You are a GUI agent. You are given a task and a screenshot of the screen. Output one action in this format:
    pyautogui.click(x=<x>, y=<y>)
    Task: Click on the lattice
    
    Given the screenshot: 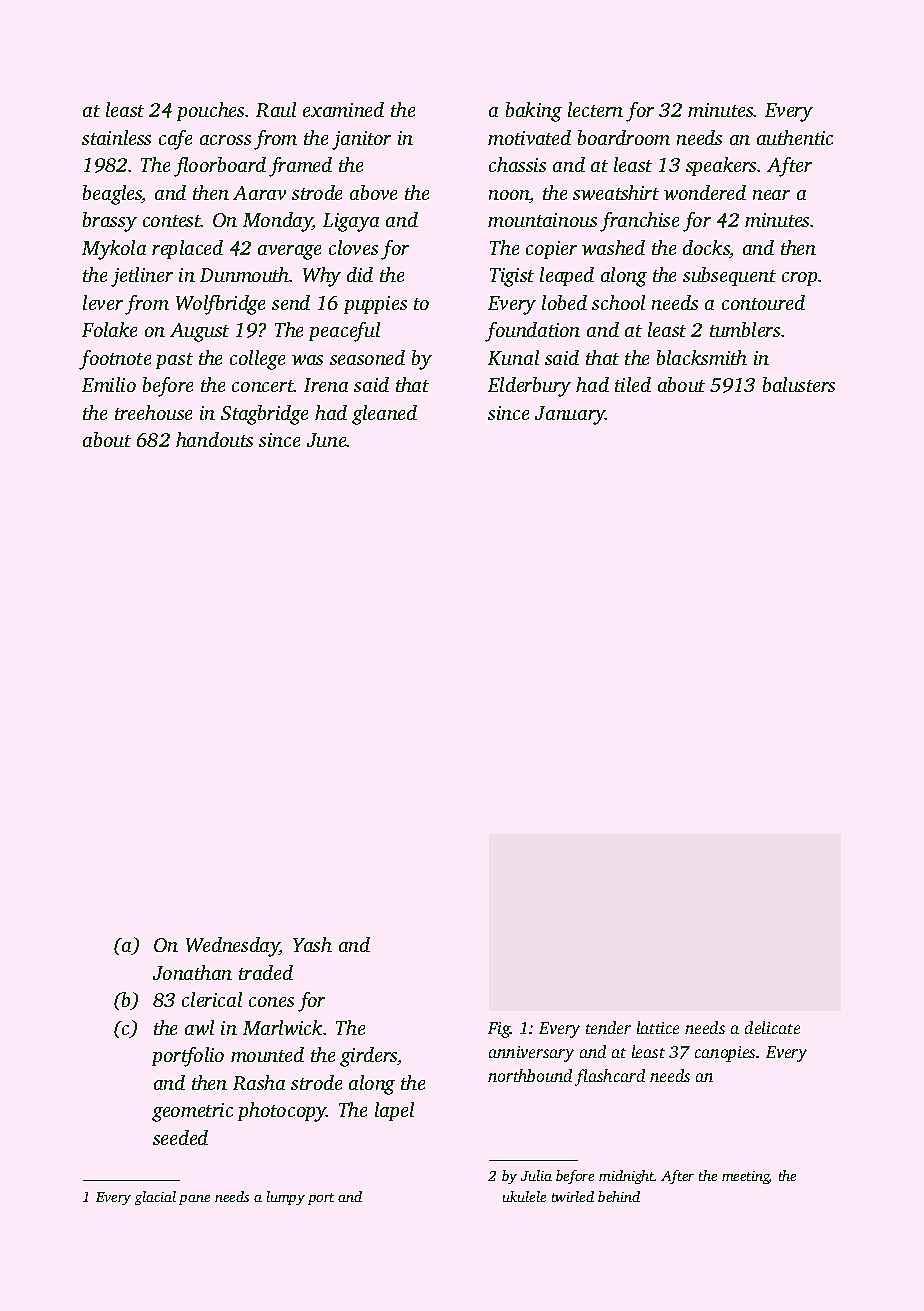 What is the action you would take?
    pyautogui.click(x=658, y=1027)
